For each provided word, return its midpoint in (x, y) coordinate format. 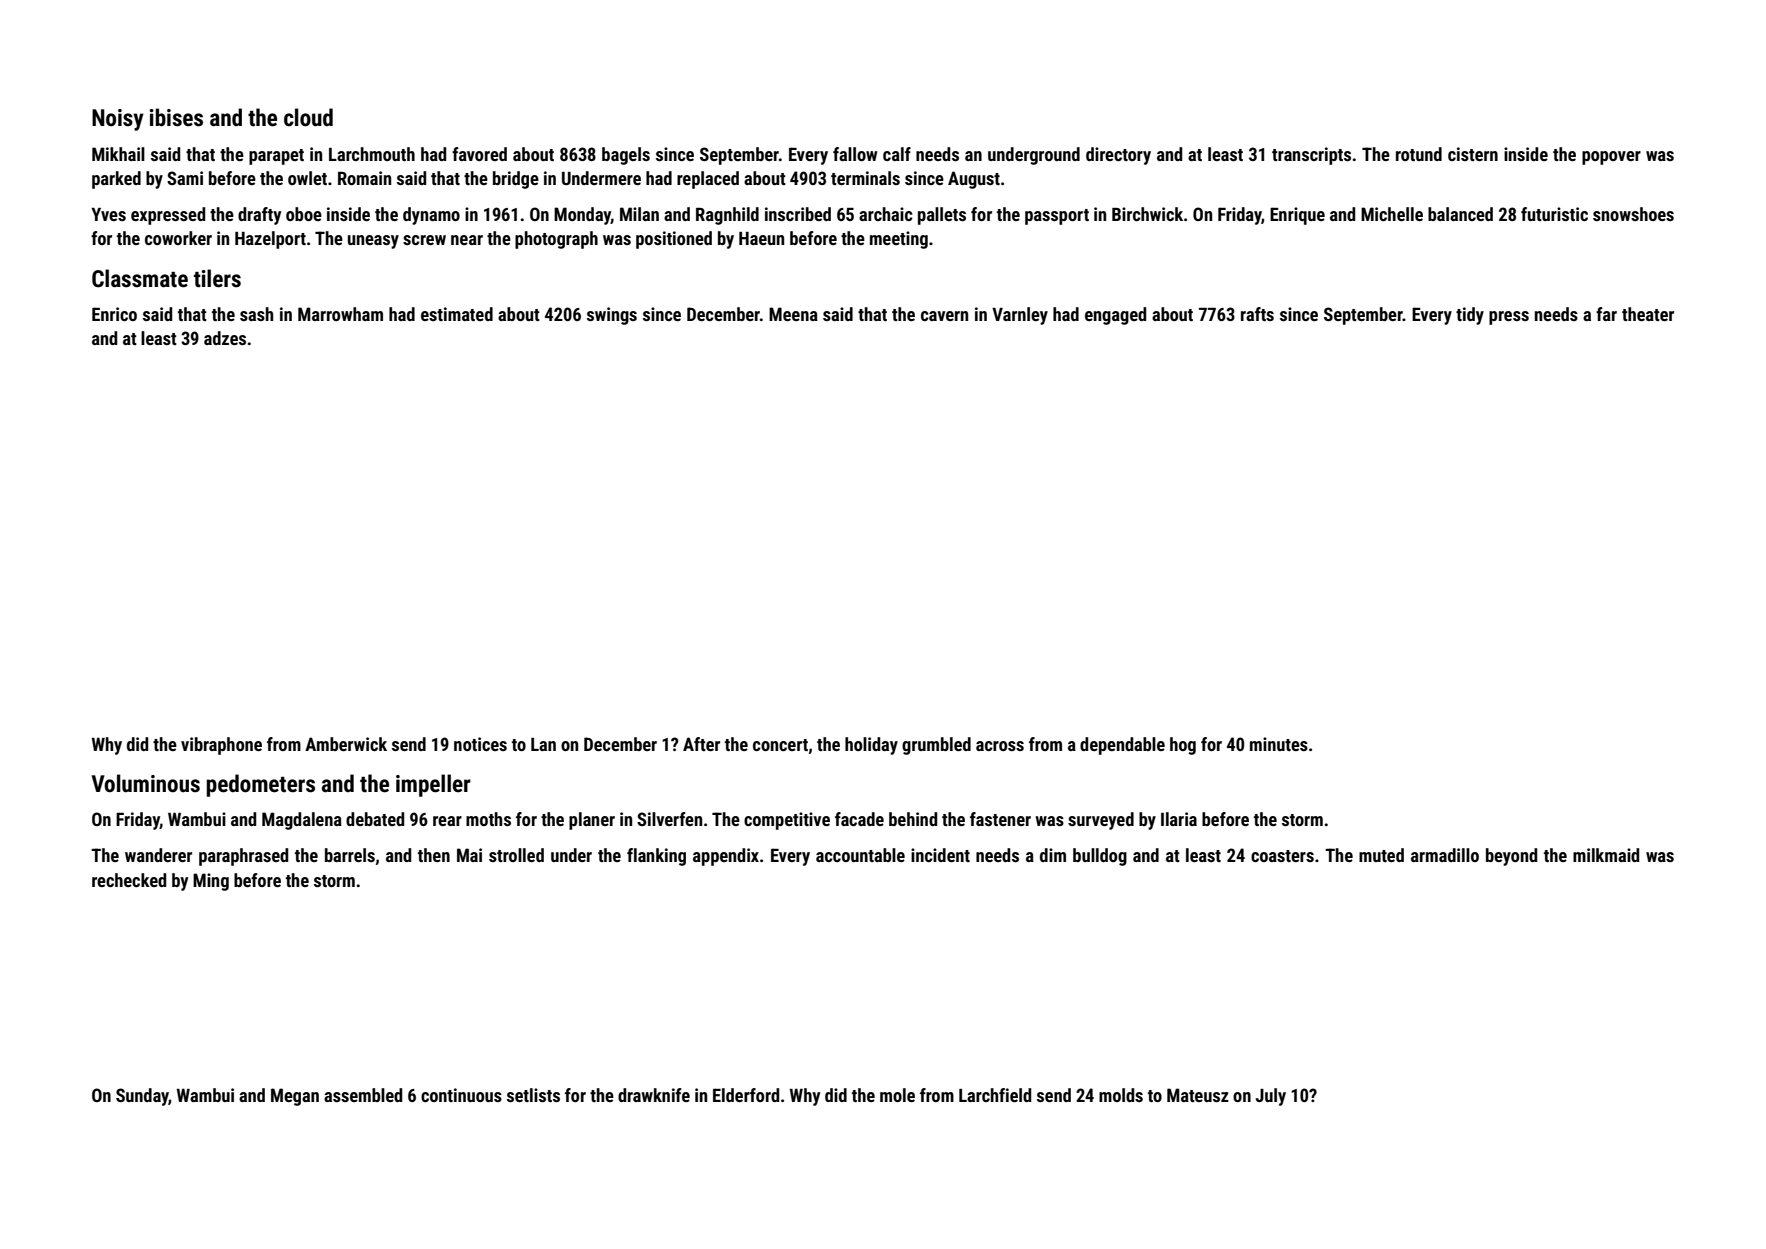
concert (780, 745)
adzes (225, 338)
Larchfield (995, 1095)
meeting (899, 240)
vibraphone (221, 746)
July (1271, 1097)
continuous (461, 1095)
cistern (1473, 154)
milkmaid (1606, 855)
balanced (1460, 214)
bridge (516, 180)
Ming (211, 882)
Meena (793, 314)
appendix (726, 857)
